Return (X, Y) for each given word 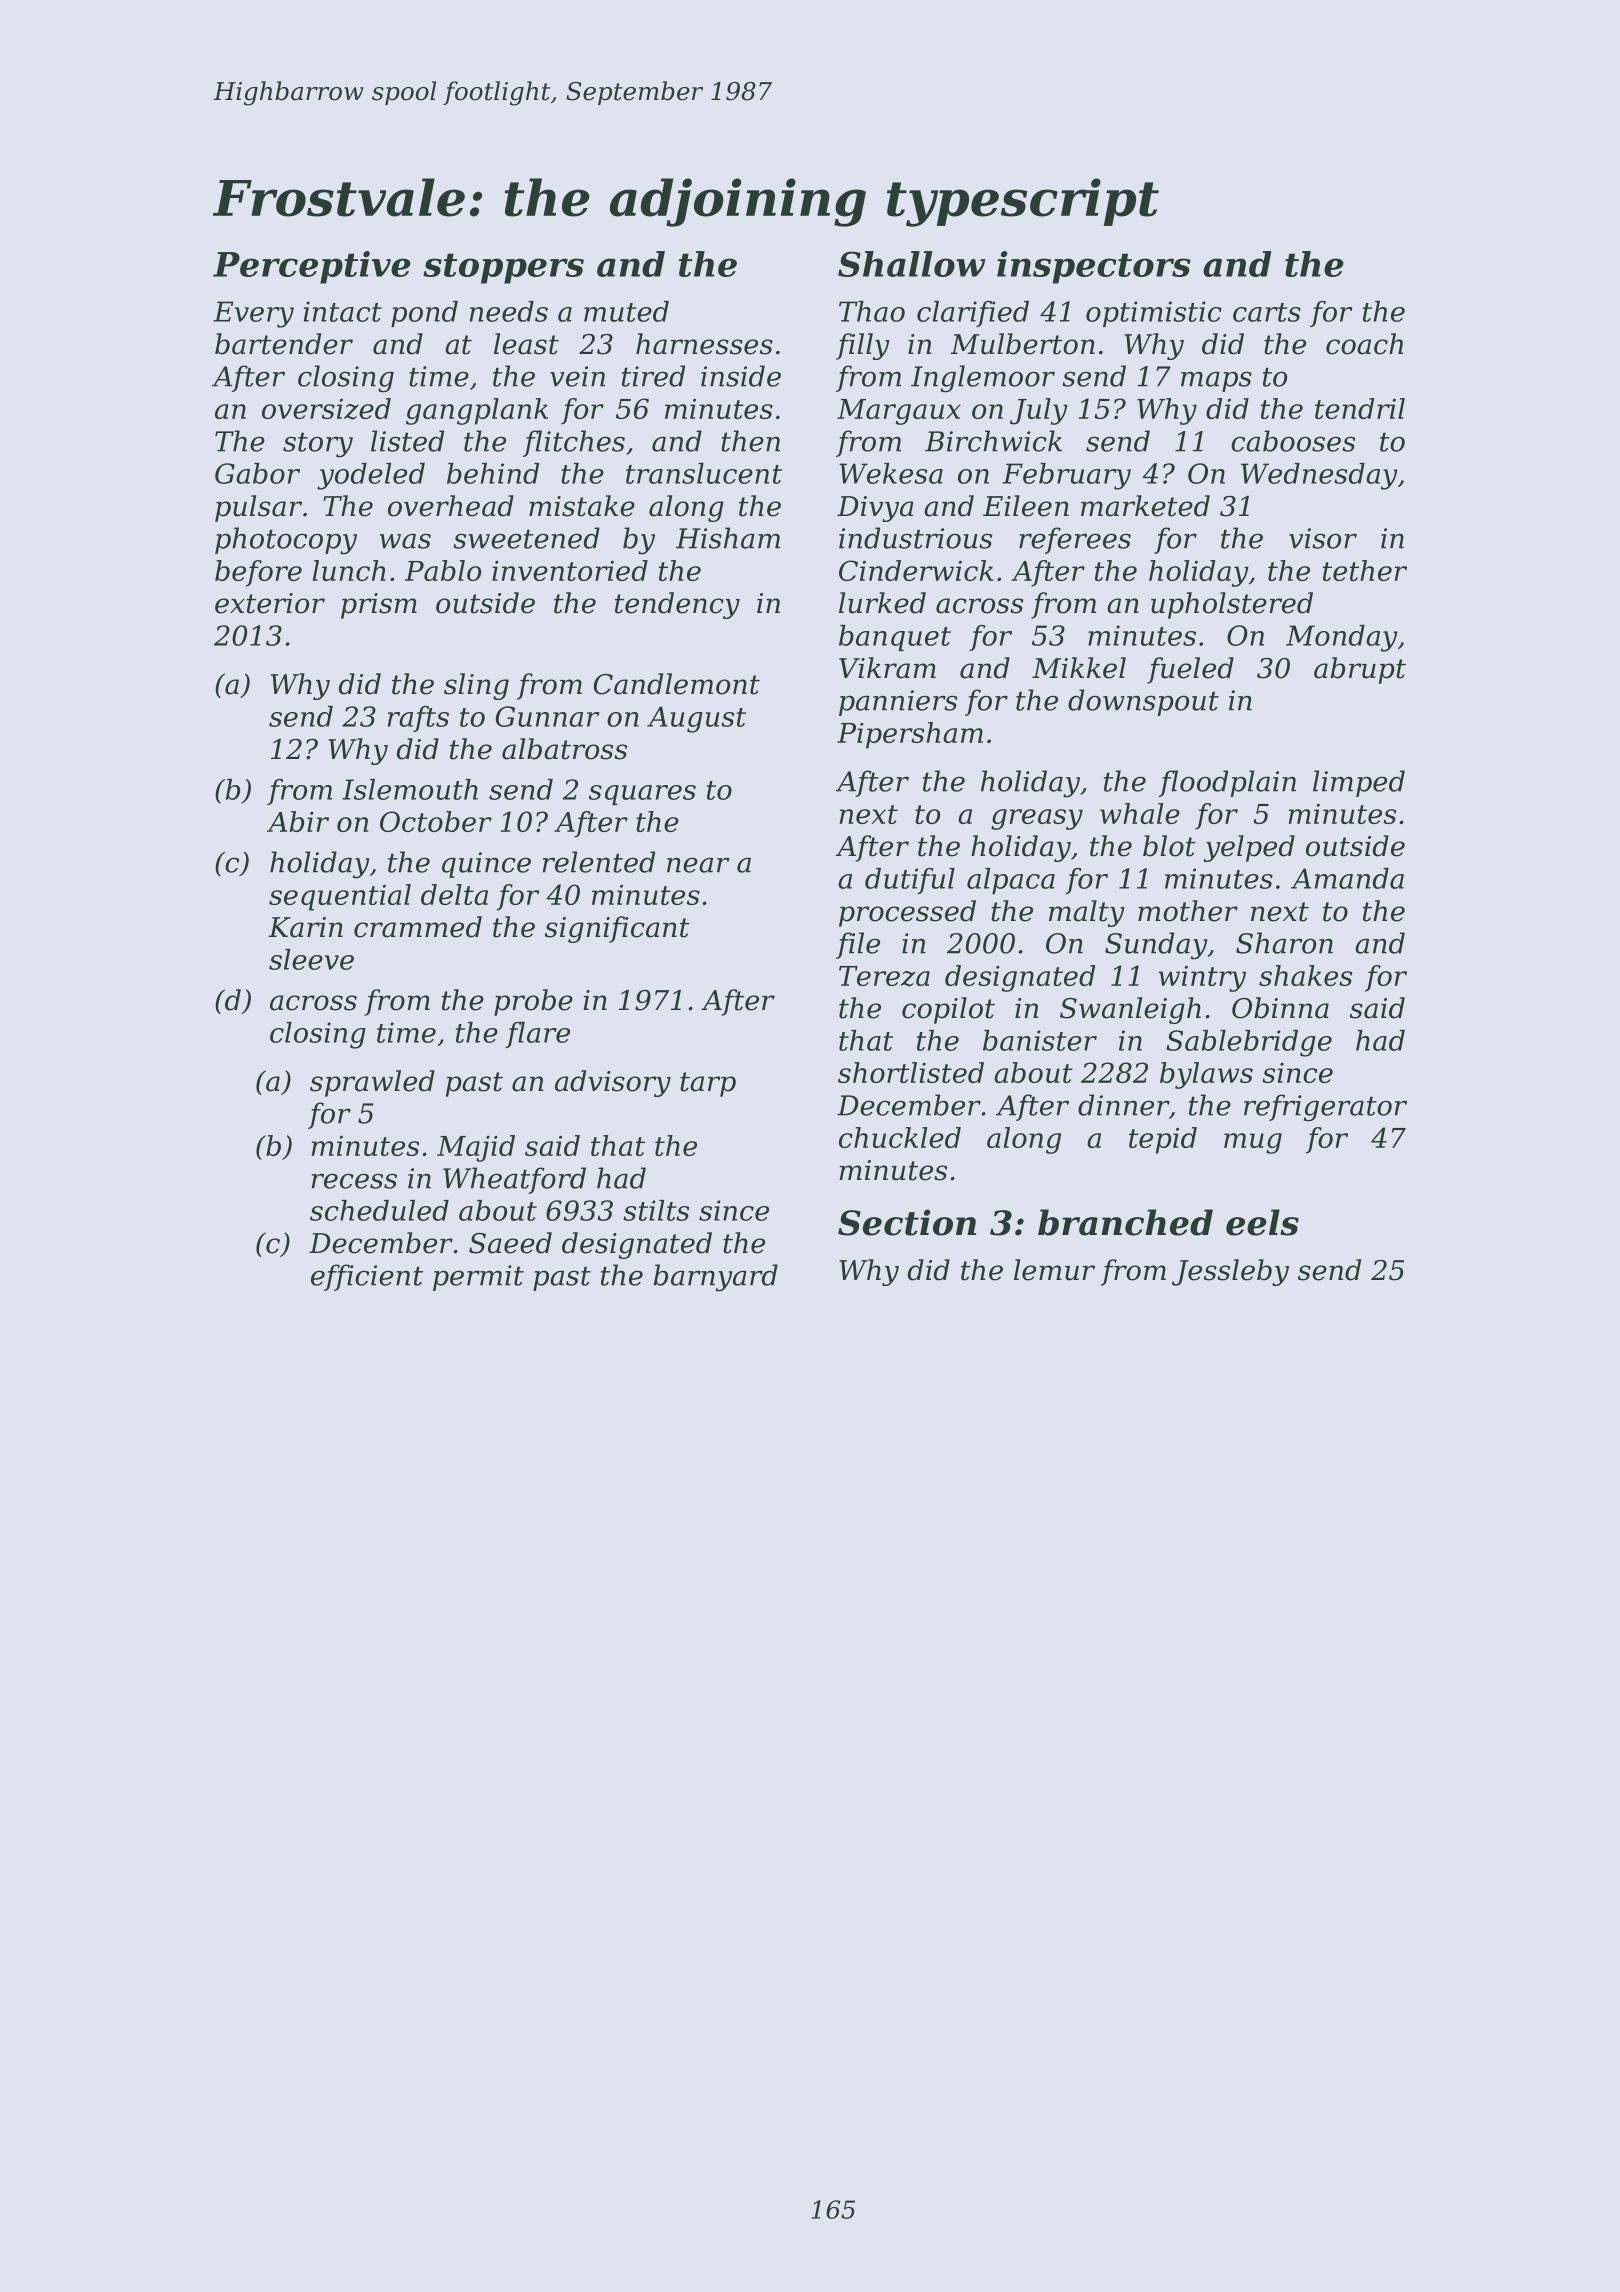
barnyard (716, 1278)
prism (379, 606)
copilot (948, 1010)
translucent (704, 473)
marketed (1145, 506)
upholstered (1232, 605)
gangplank (477, 411)
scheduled (379, 1210)
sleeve (311, 959)
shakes (1305, 975)
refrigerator (1325, 1108)
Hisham (728, 538)
